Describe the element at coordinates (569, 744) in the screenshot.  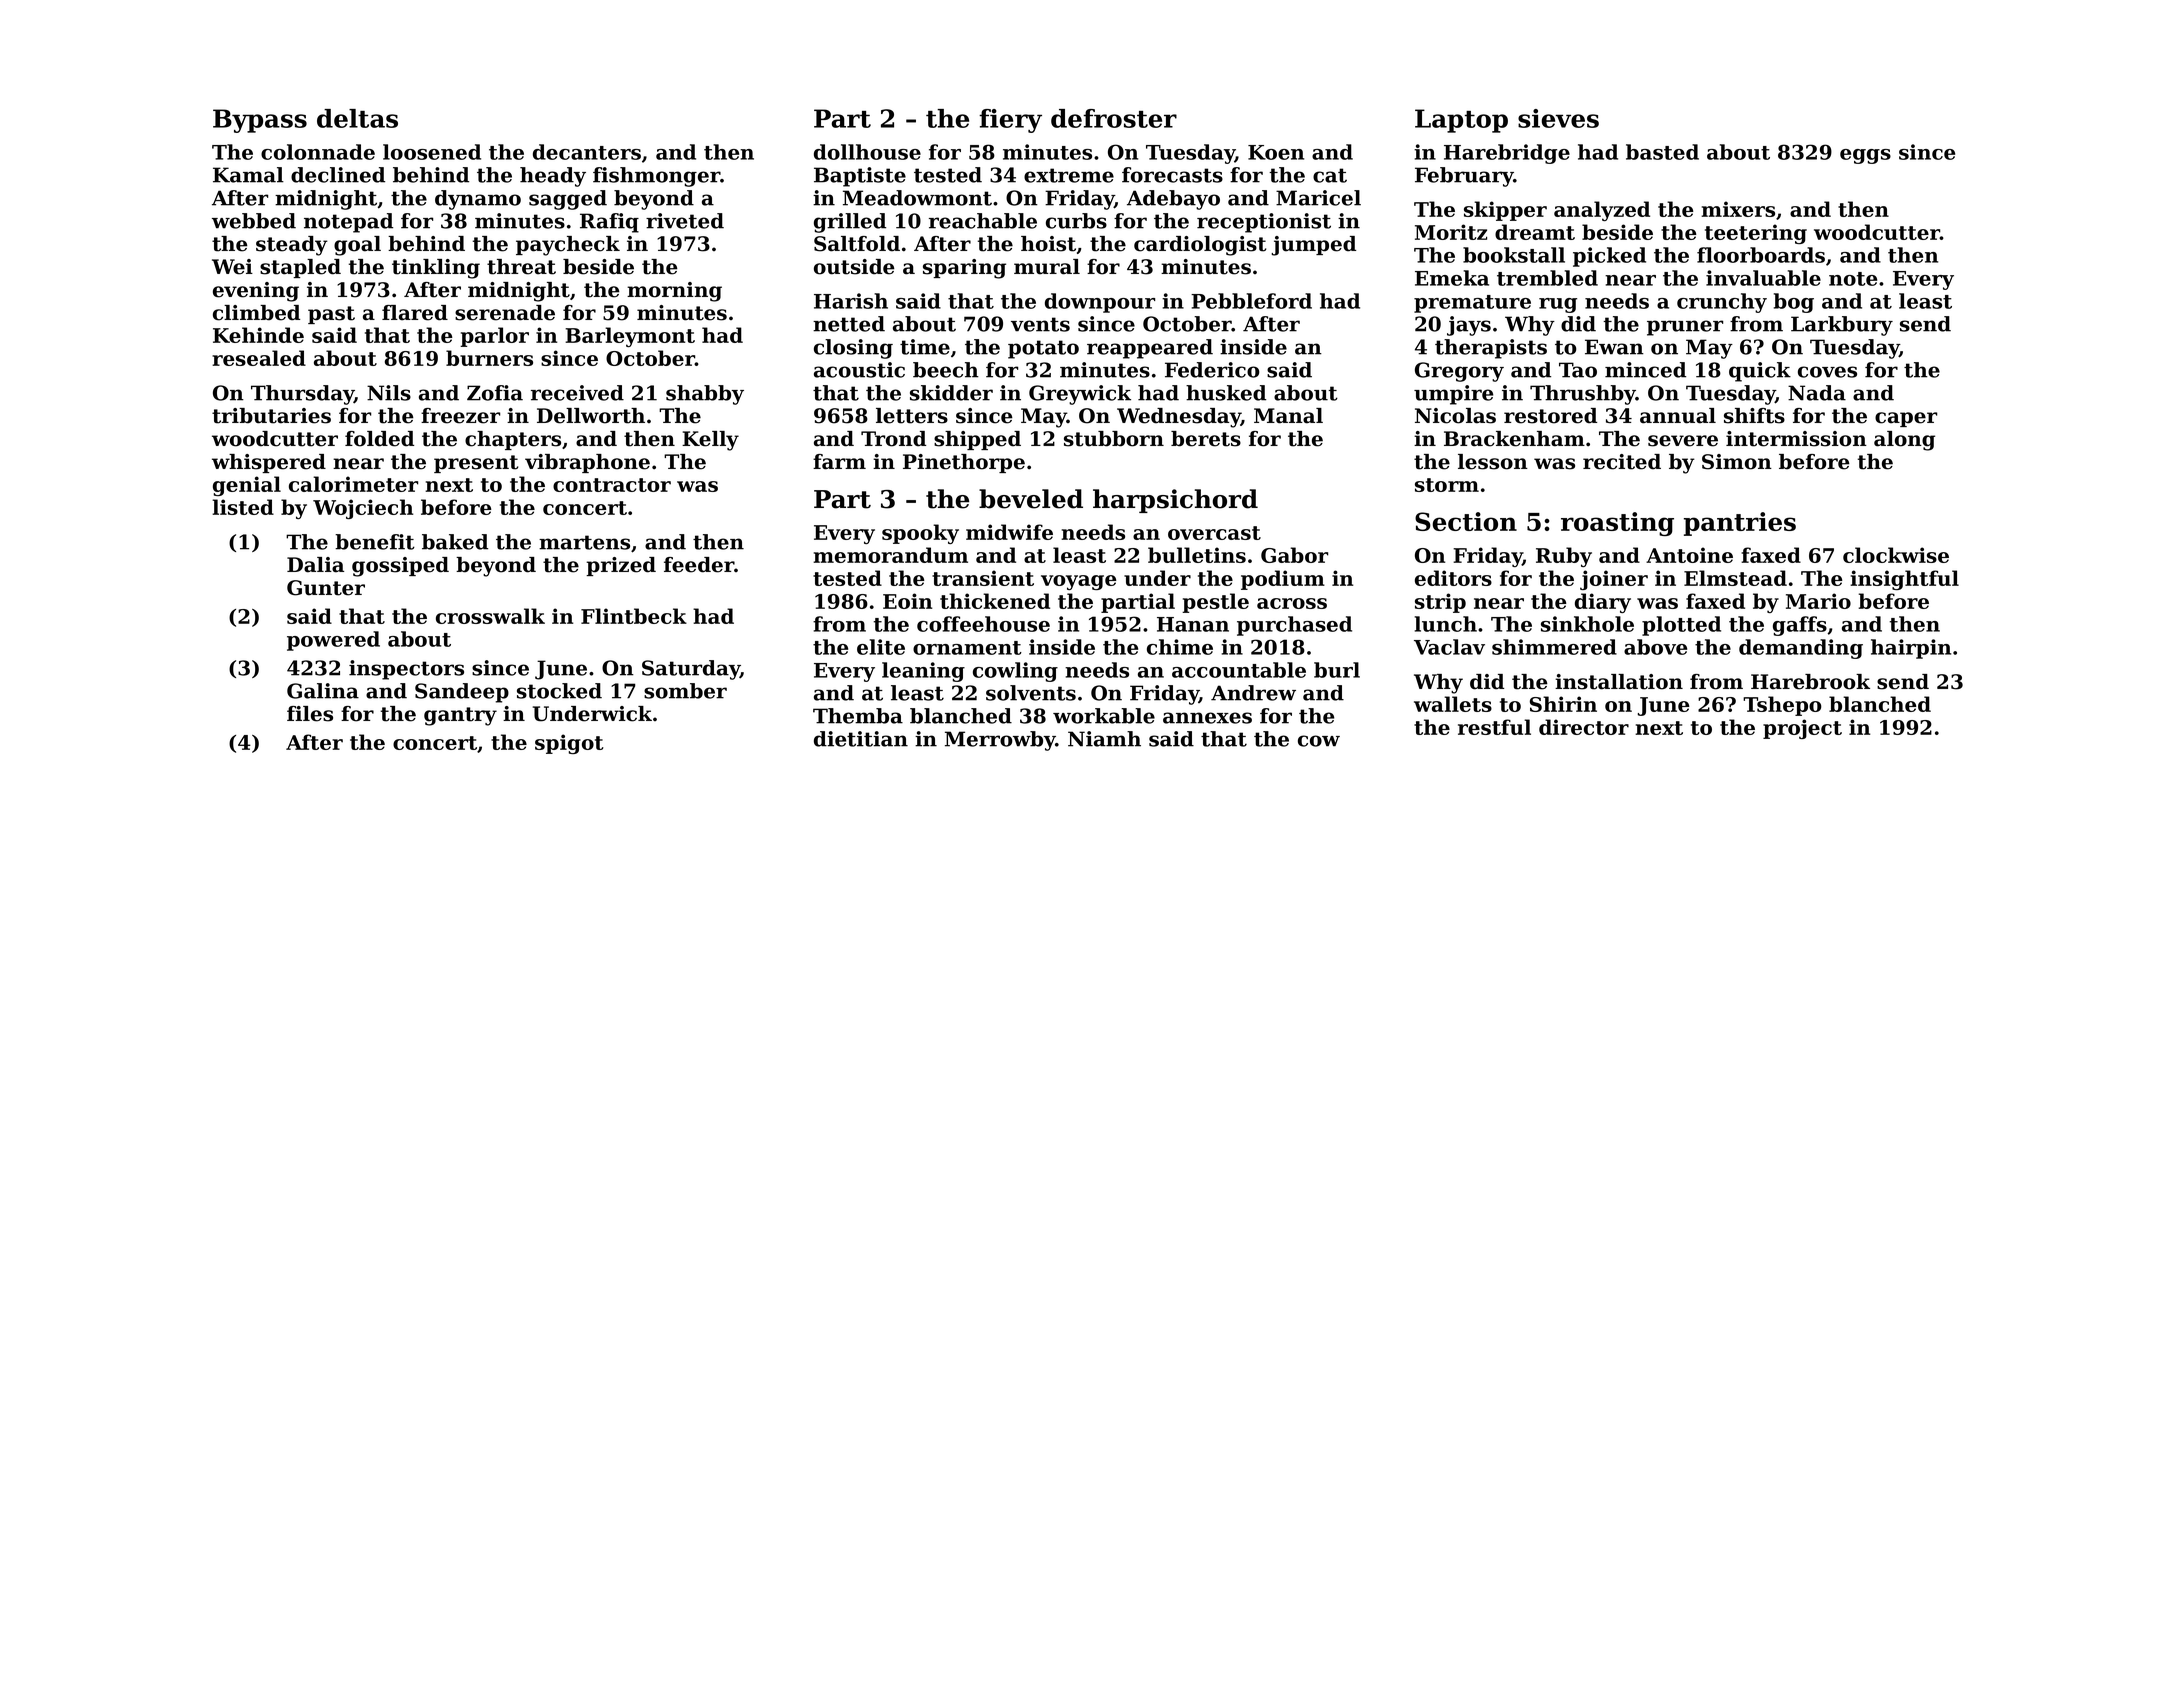
I see `spigot` at that location.
